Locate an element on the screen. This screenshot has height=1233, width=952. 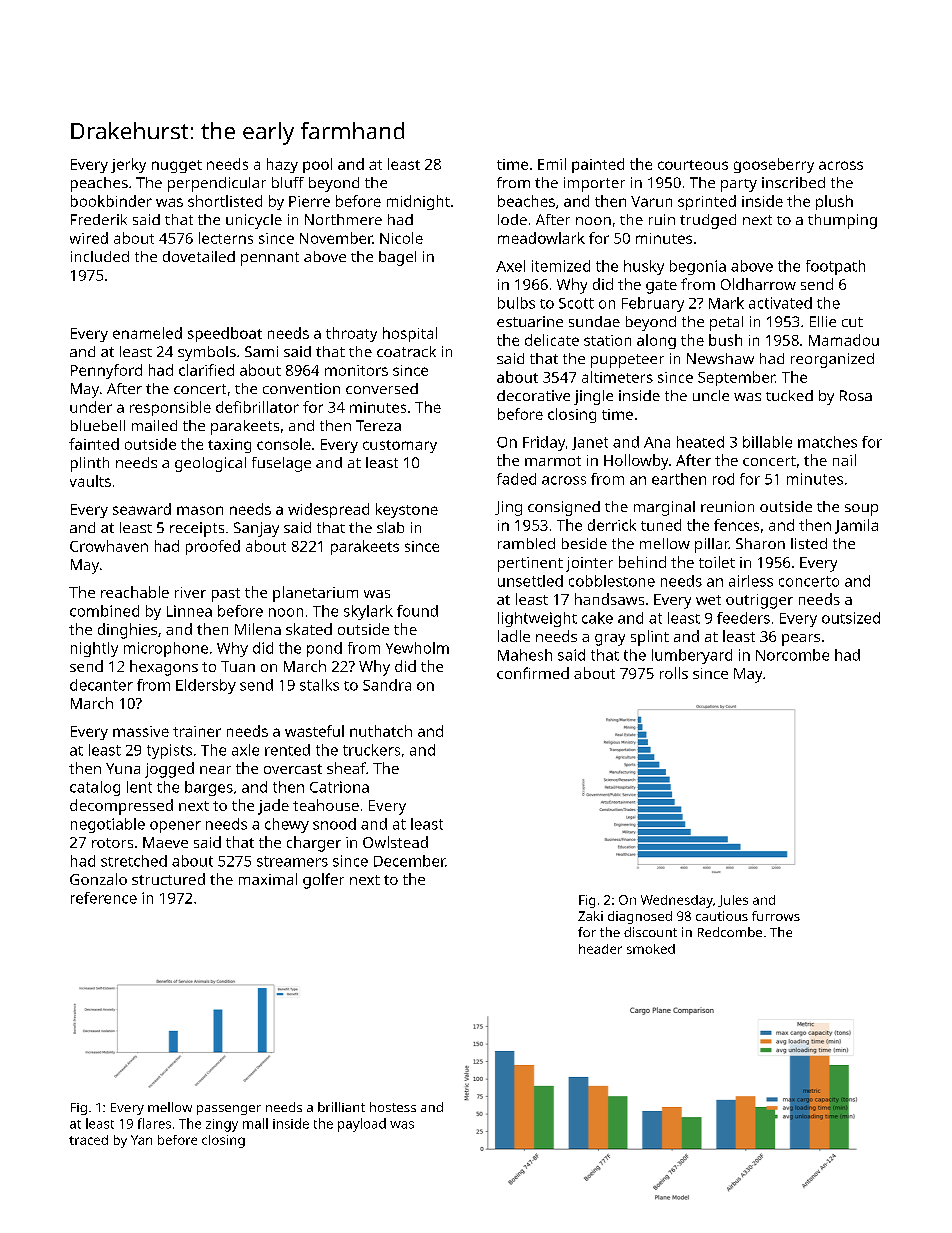
Jules is located at coordinates (733, 901).
